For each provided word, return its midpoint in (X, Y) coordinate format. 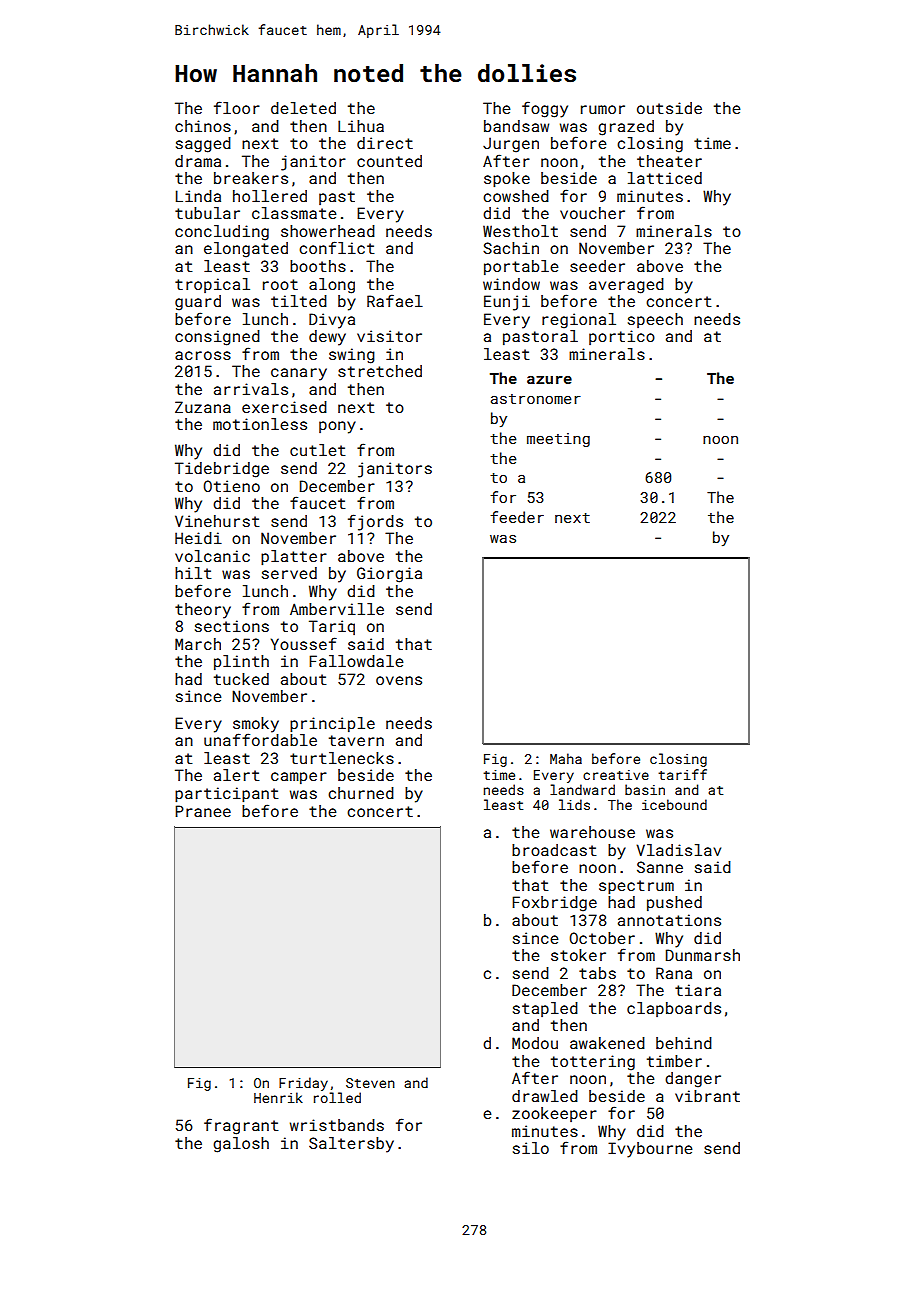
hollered (270, 196)
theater (669, 161)
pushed (674, 903)
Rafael (395, 300)
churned (361, 793)
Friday (303, 1084)
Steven (370, 1083)
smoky (256, 725)
